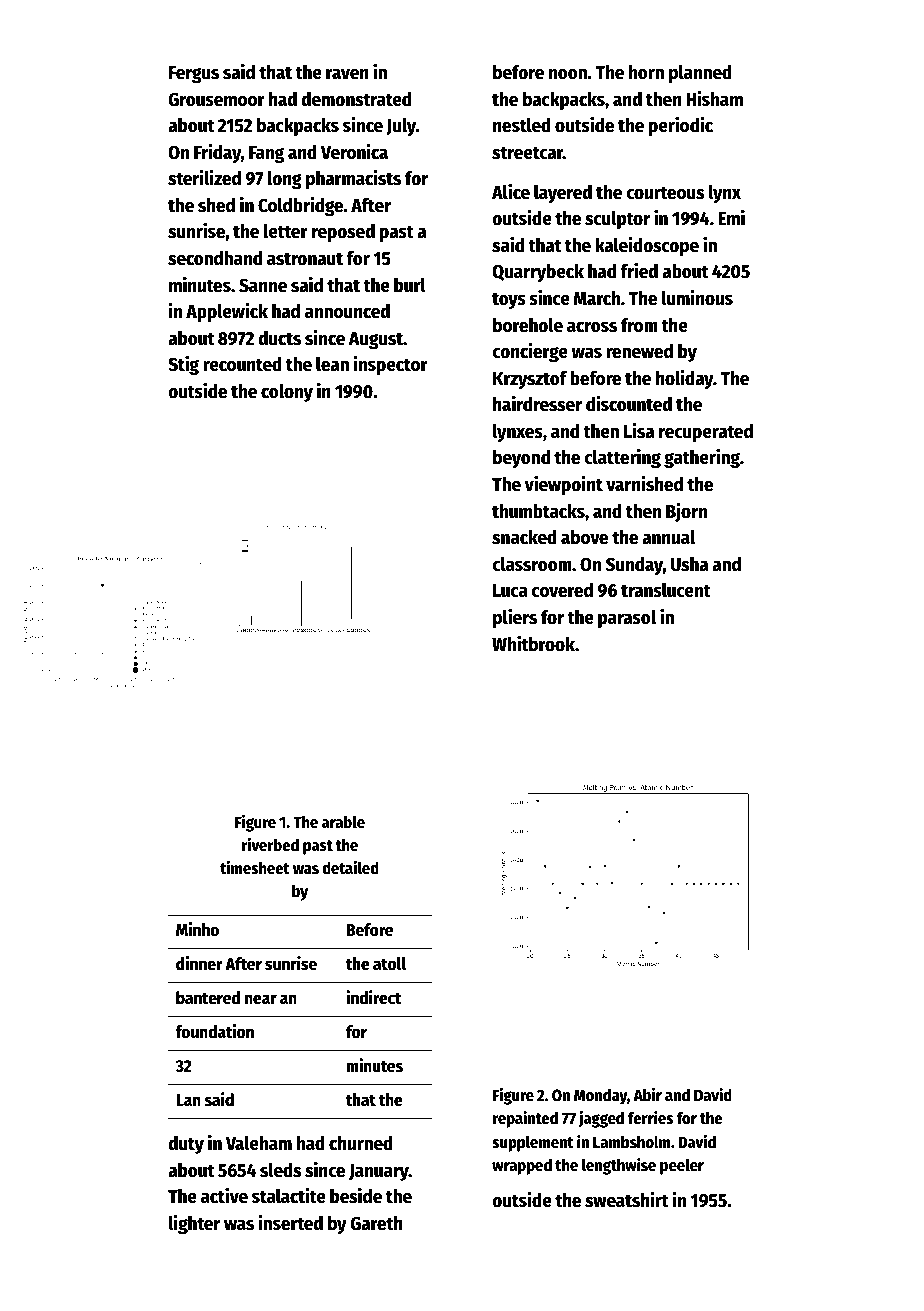 The image size is (924, 1311). I want to click on ducts, so click(279, 338).
